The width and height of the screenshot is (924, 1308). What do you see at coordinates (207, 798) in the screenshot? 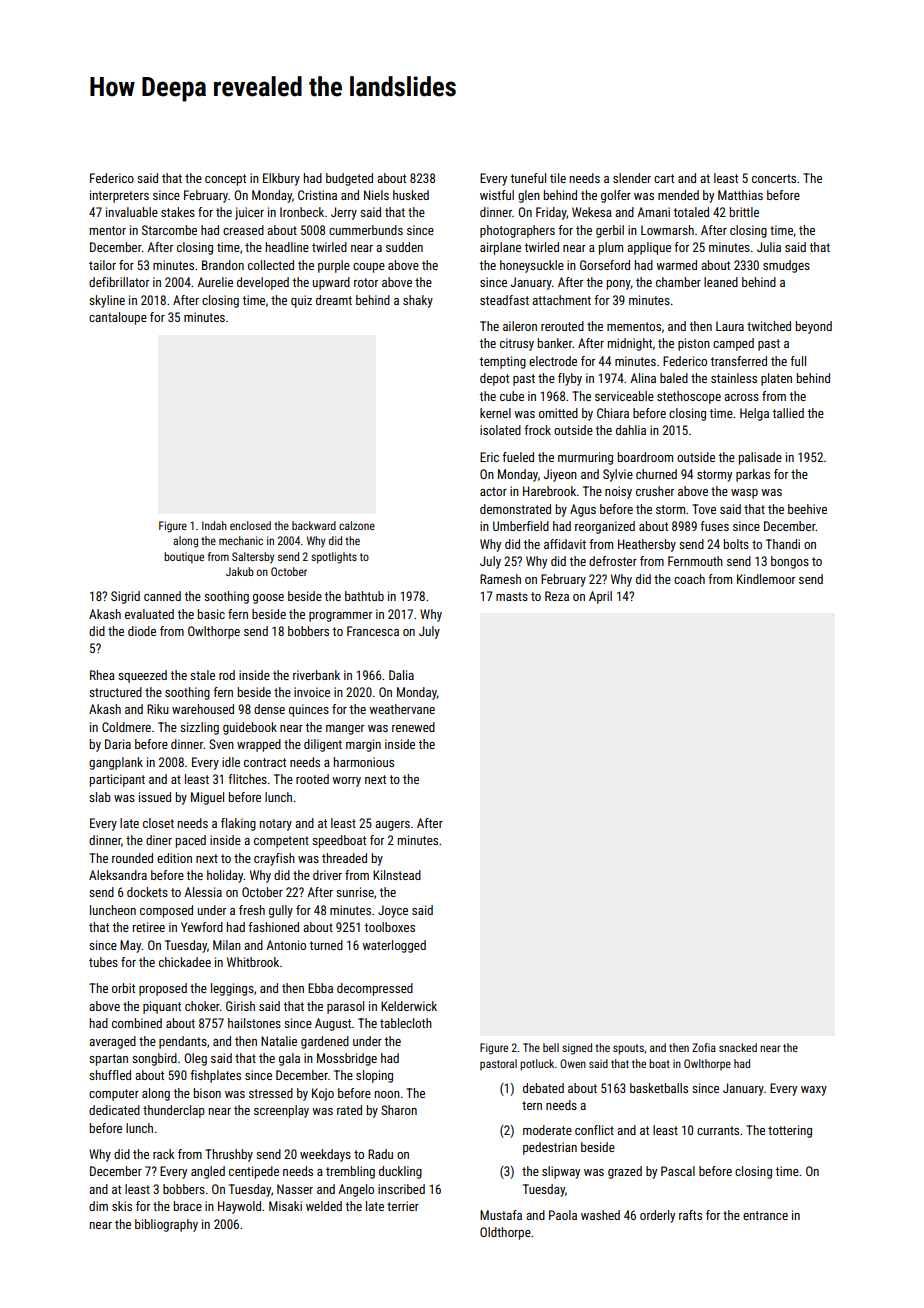
I see `Miguel` at bounding box center [207, 798].
